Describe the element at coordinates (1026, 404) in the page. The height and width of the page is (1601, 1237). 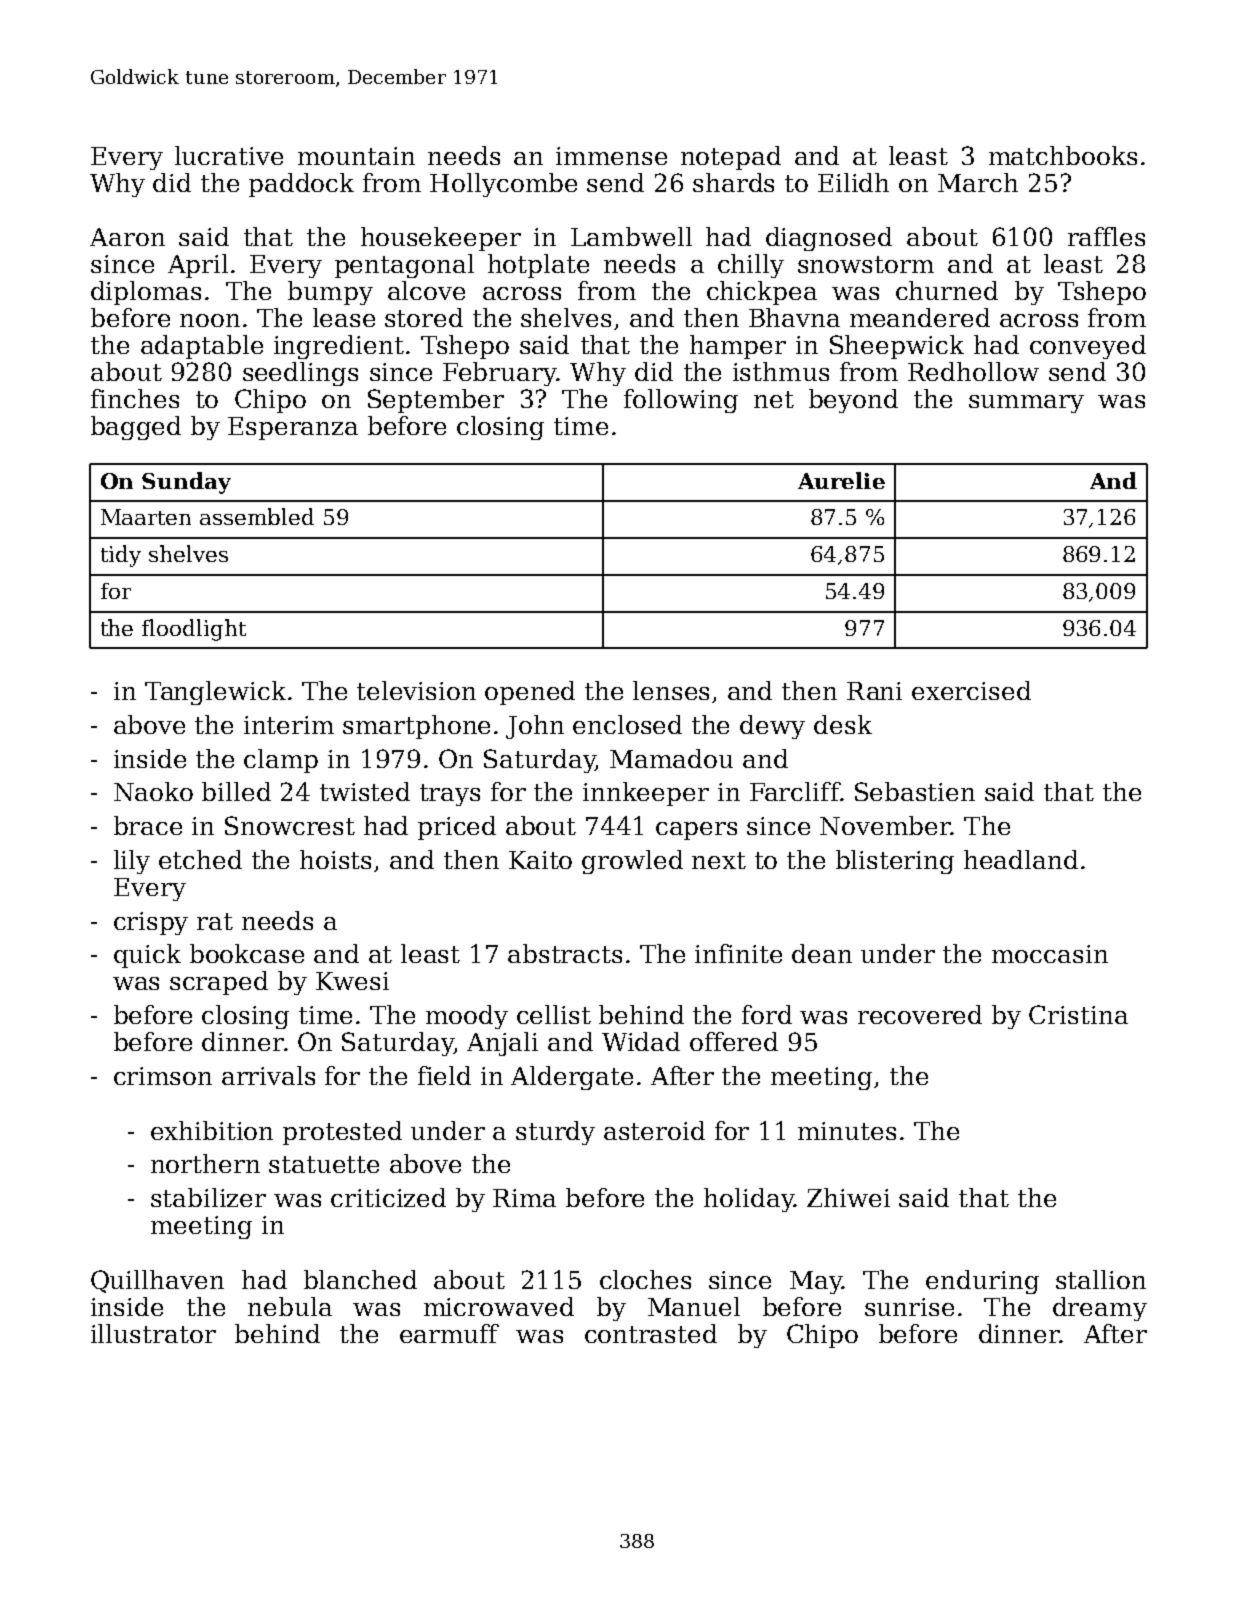
I see `summary` at that location.
